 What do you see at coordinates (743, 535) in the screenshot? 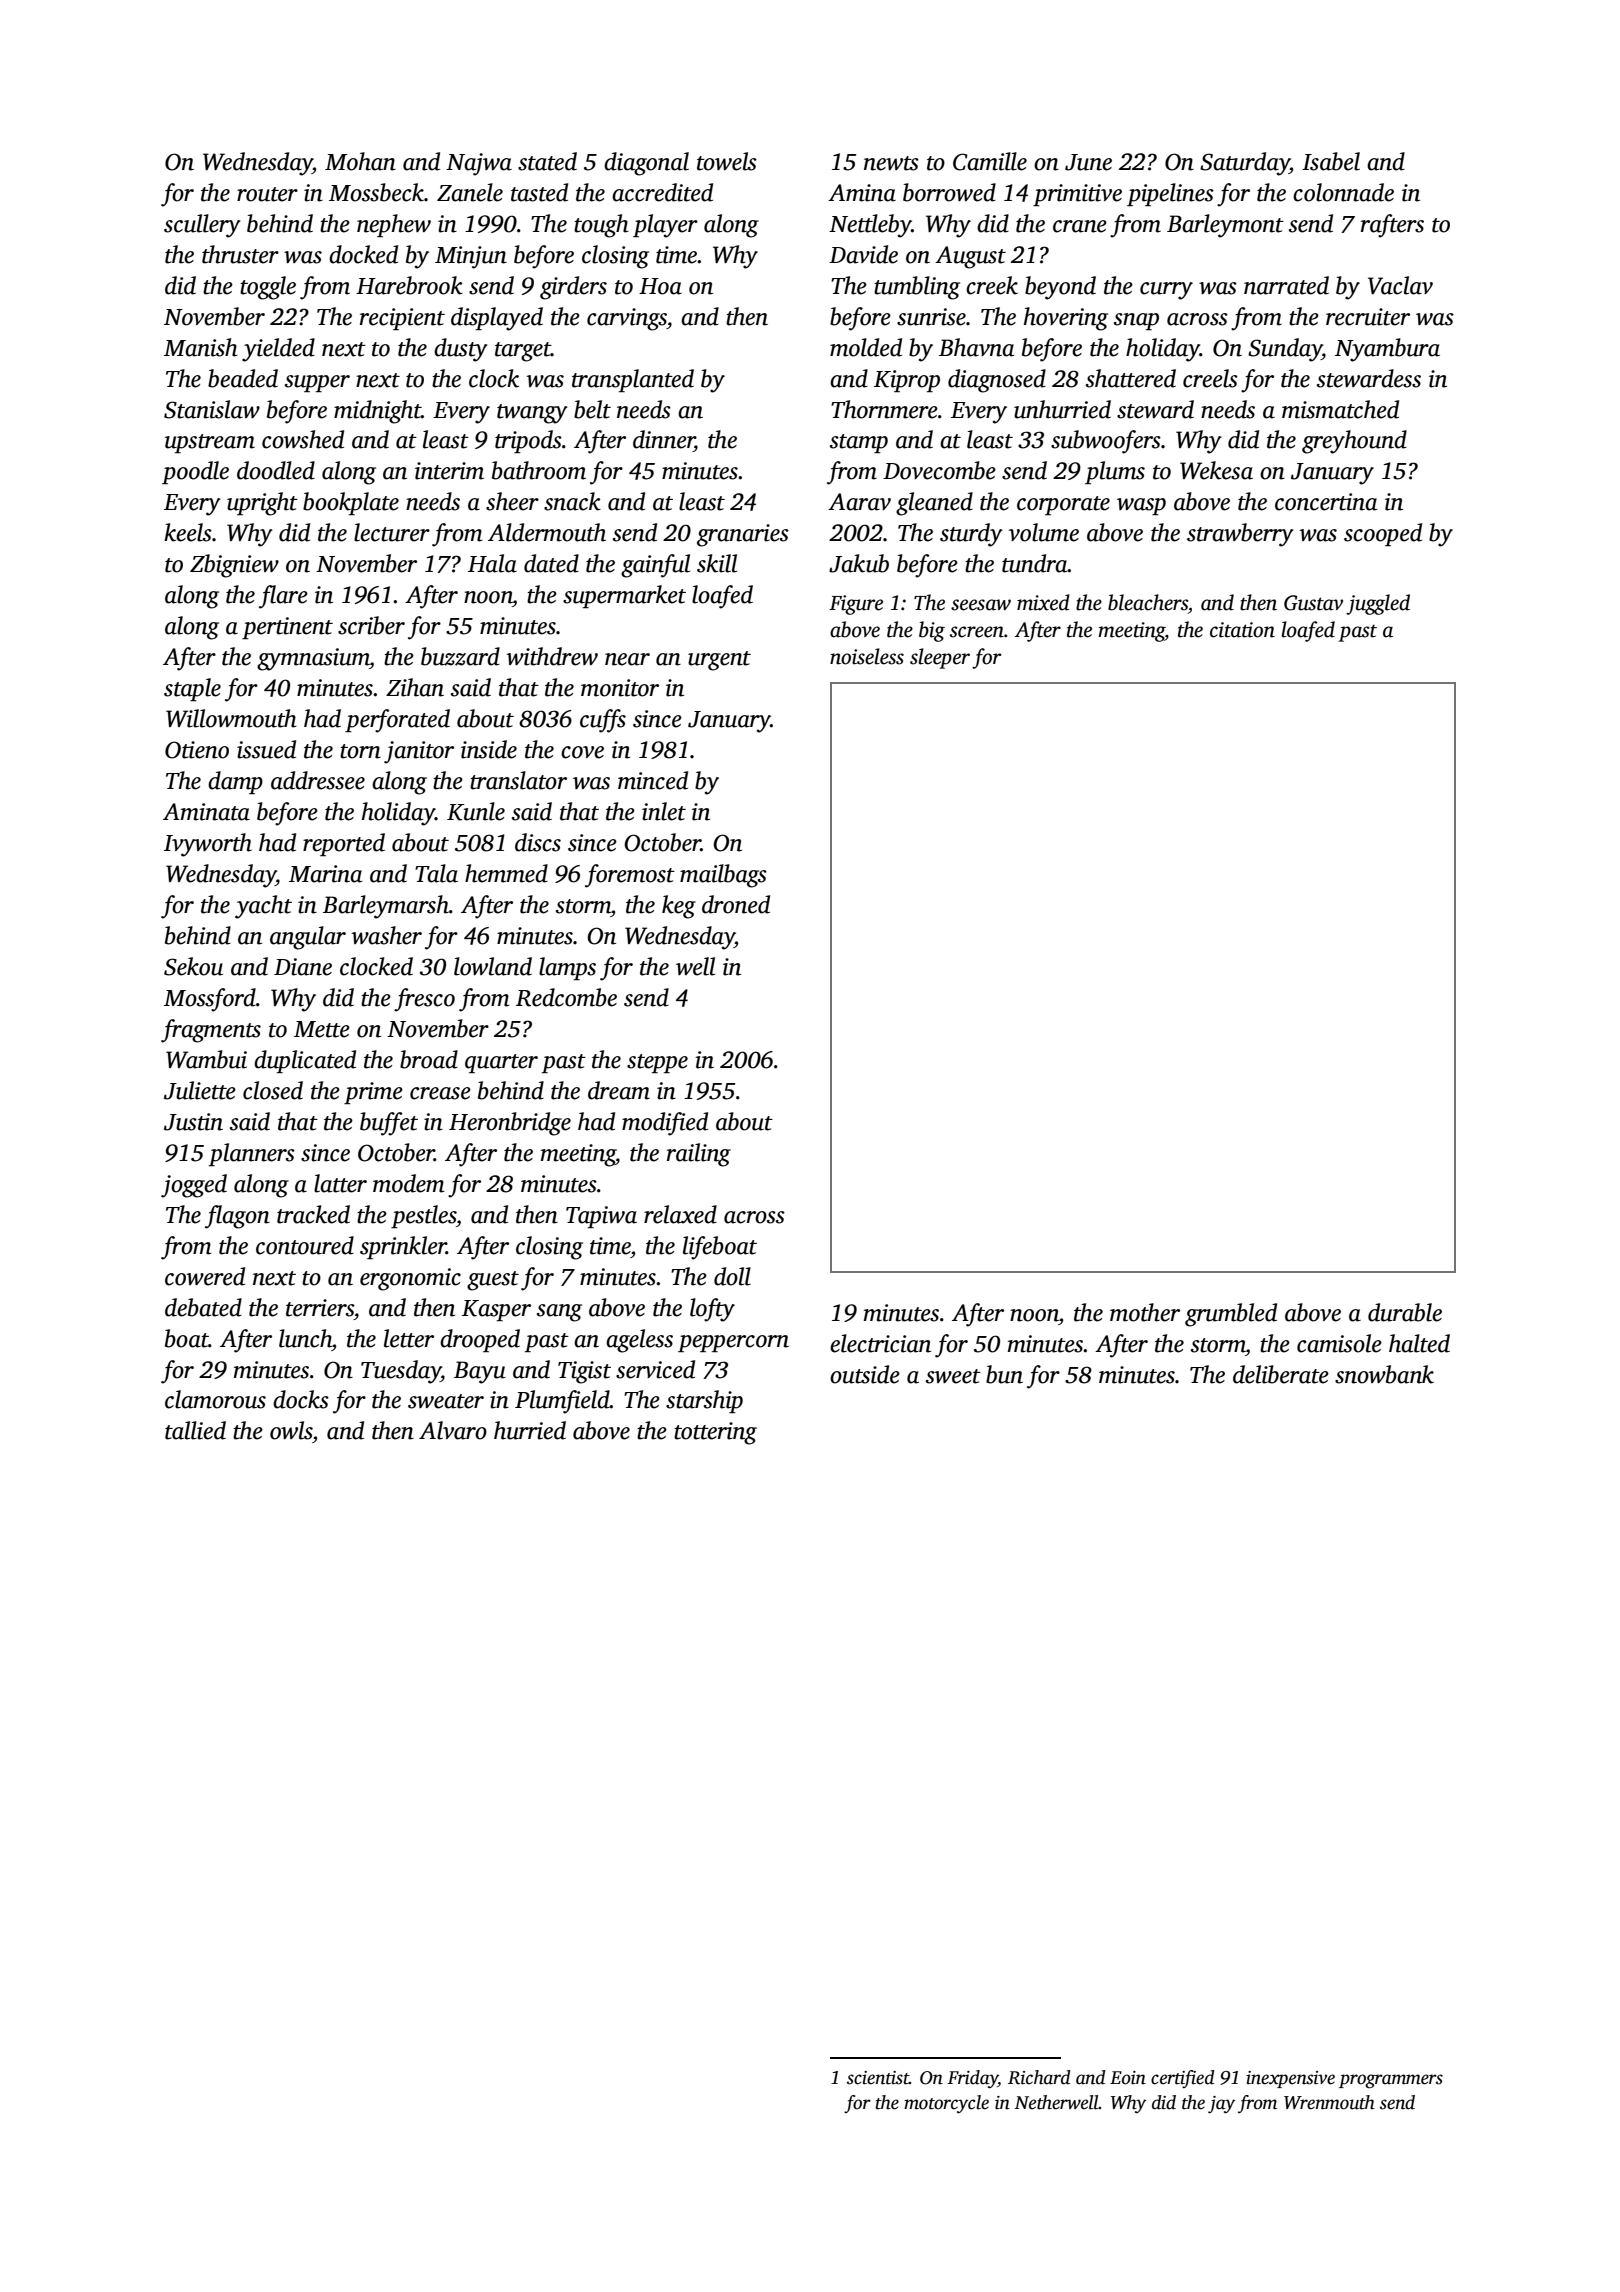
I see `granaries` at bounding box center [743, 535].
